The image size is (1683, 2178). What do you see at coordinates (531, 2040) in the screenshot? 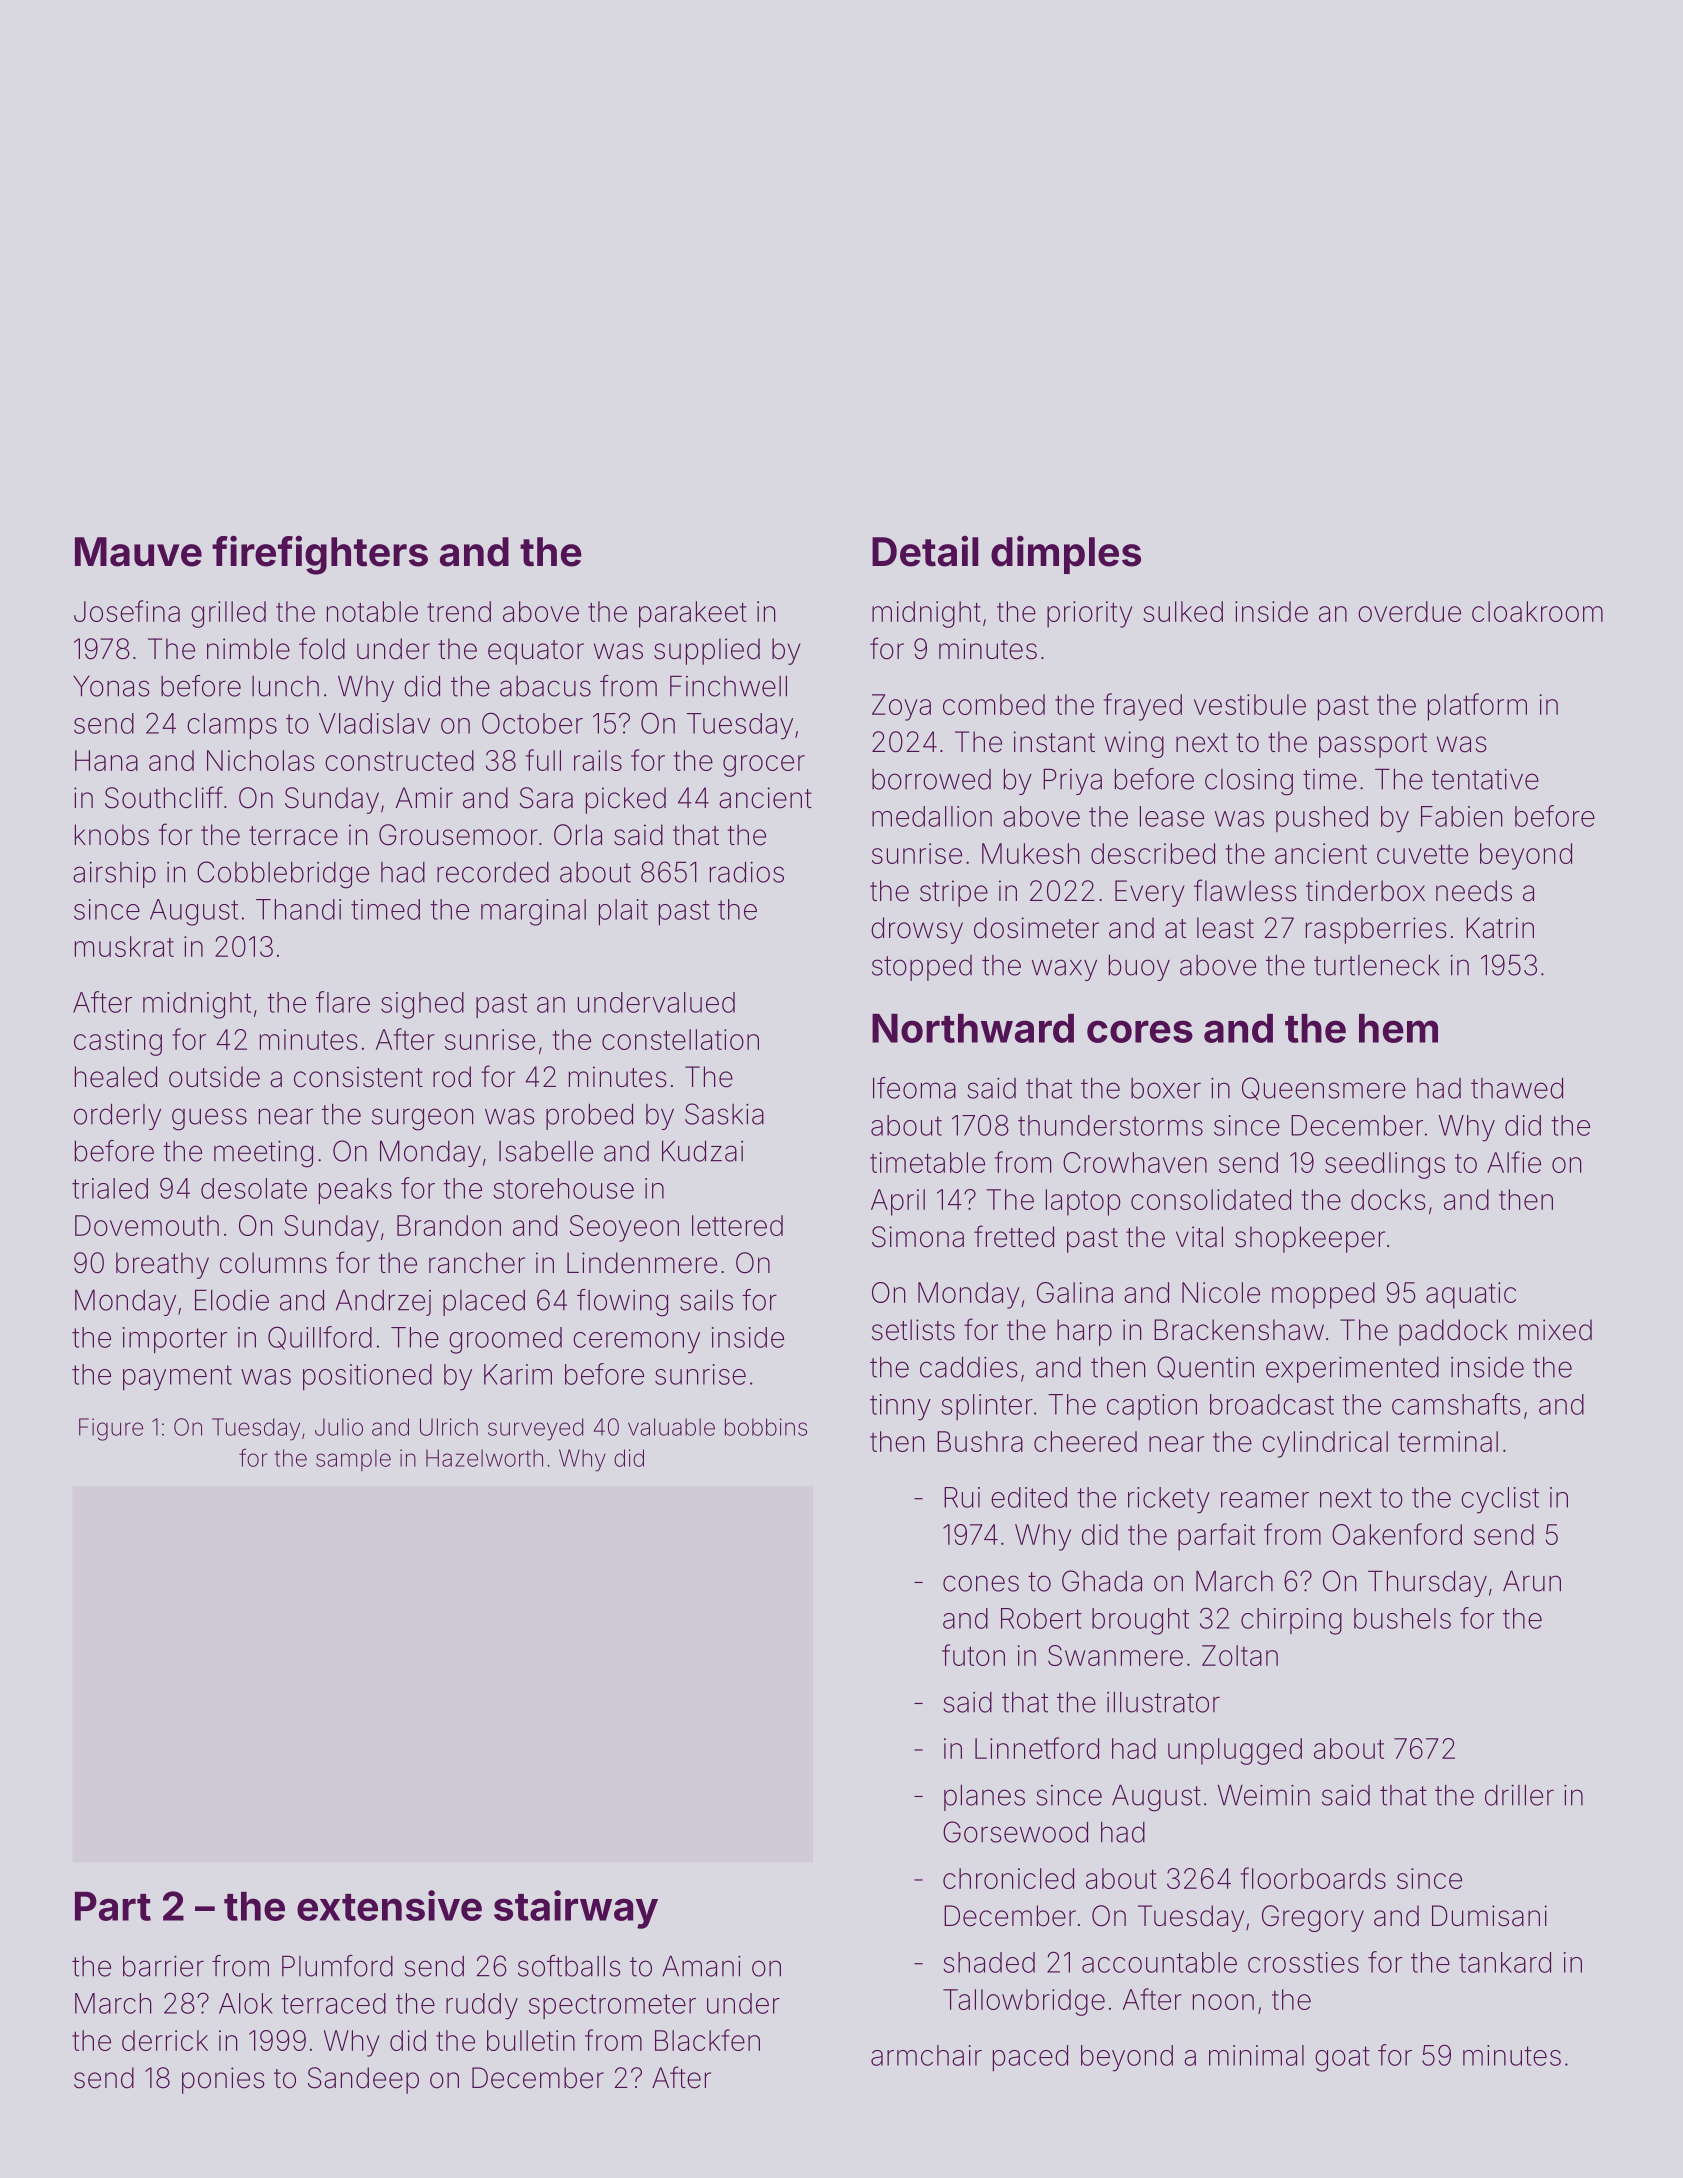
I see `bulletin` at bounding box center [531, 2040].
